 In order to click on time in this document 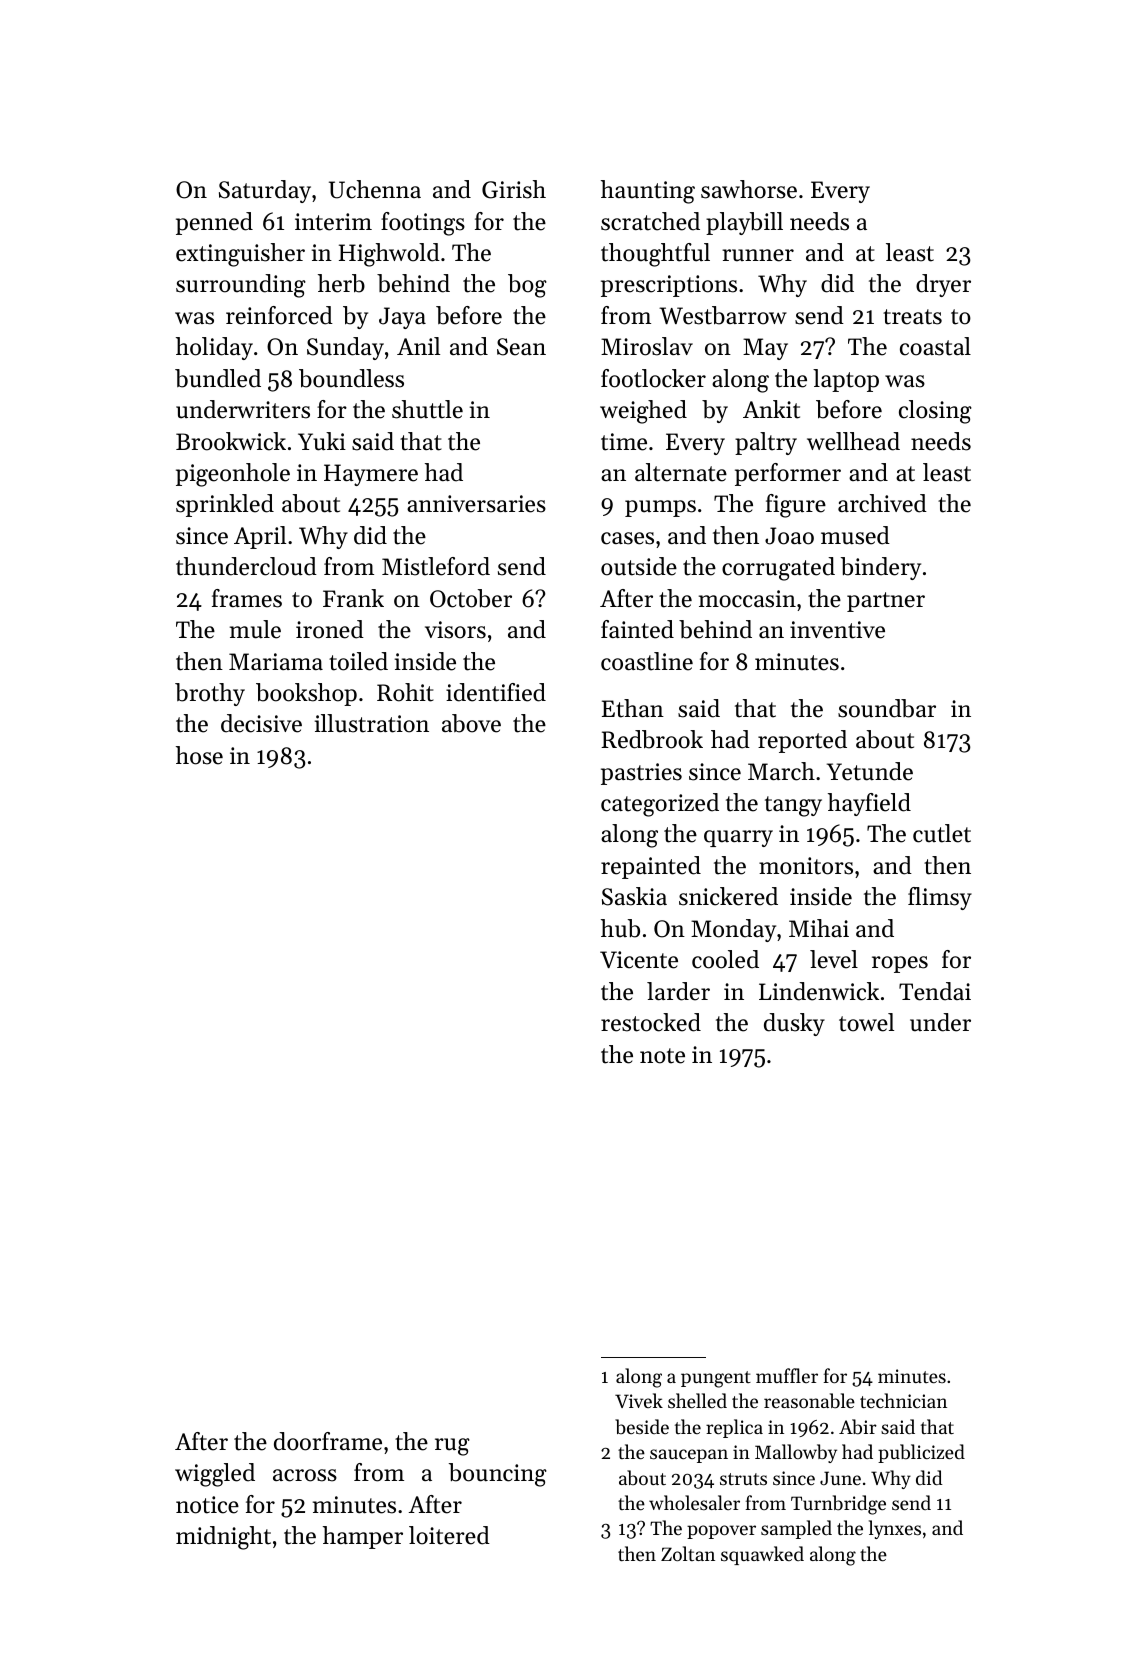, I will do `click(624, 442)`.
